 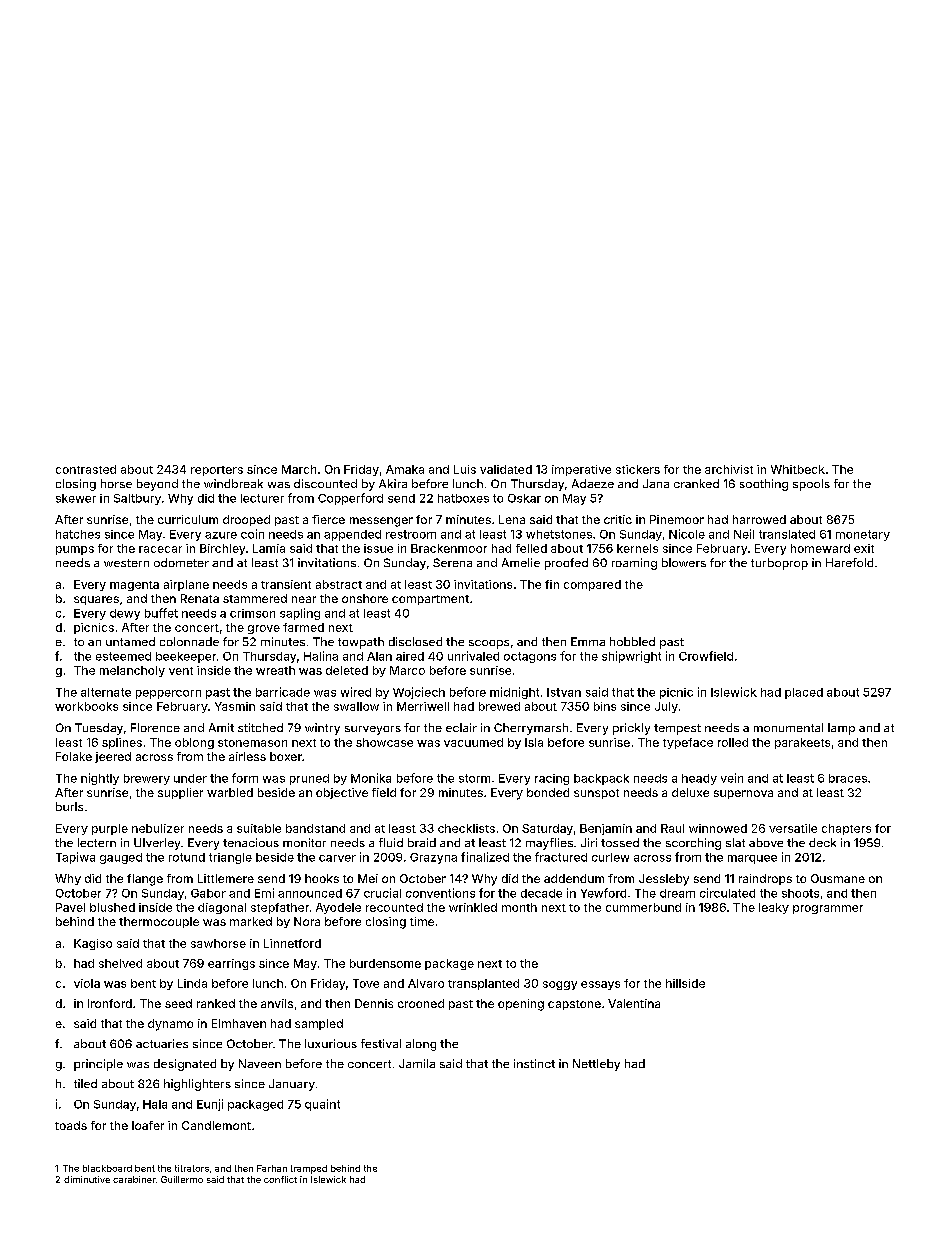 I want to click on rolled, so click(x=733, y=742).
